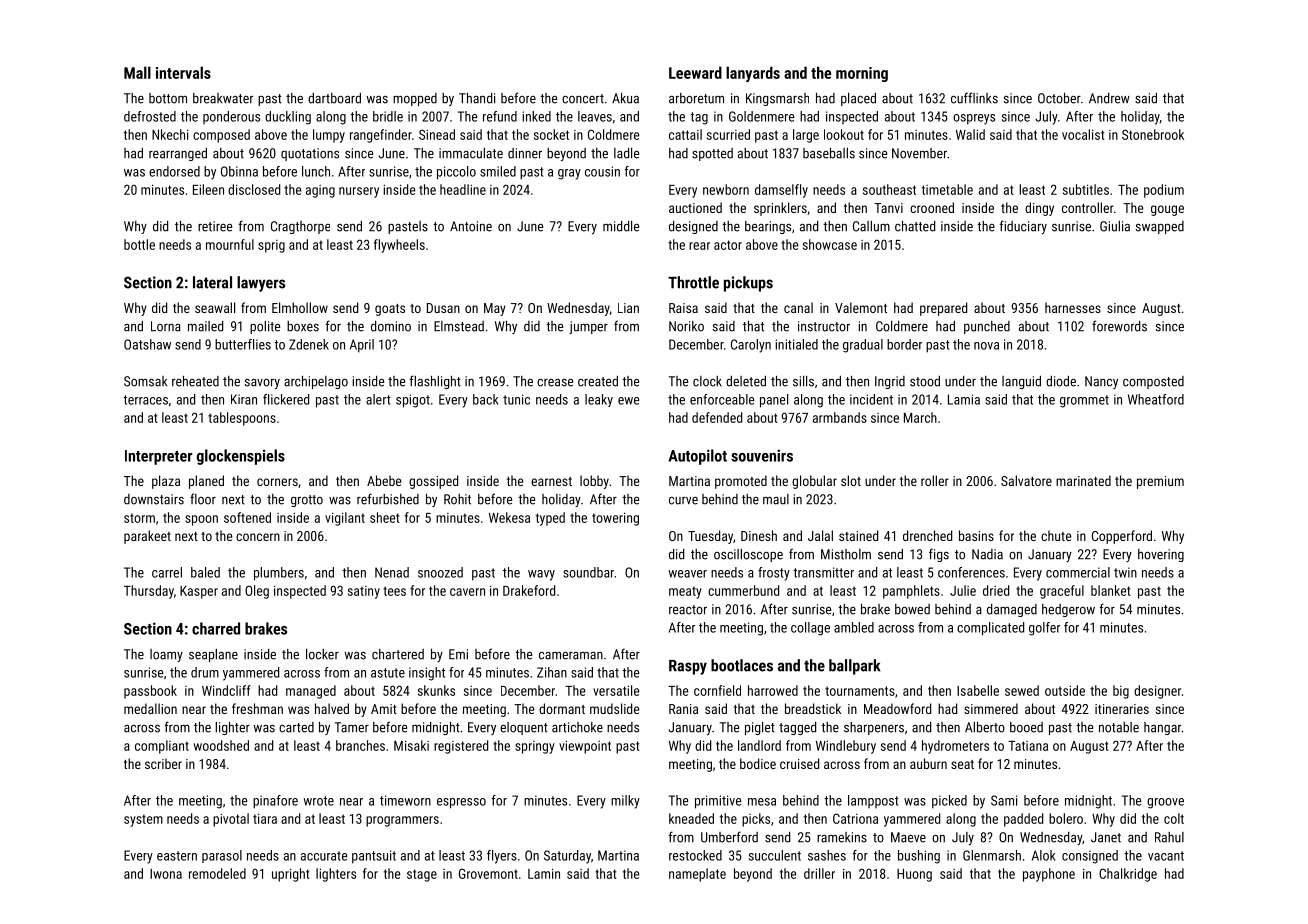 The image size is (1308, 924). Describe the element at coordinates (1049, 875) in the screenshot. I see `payphone` at that location.
